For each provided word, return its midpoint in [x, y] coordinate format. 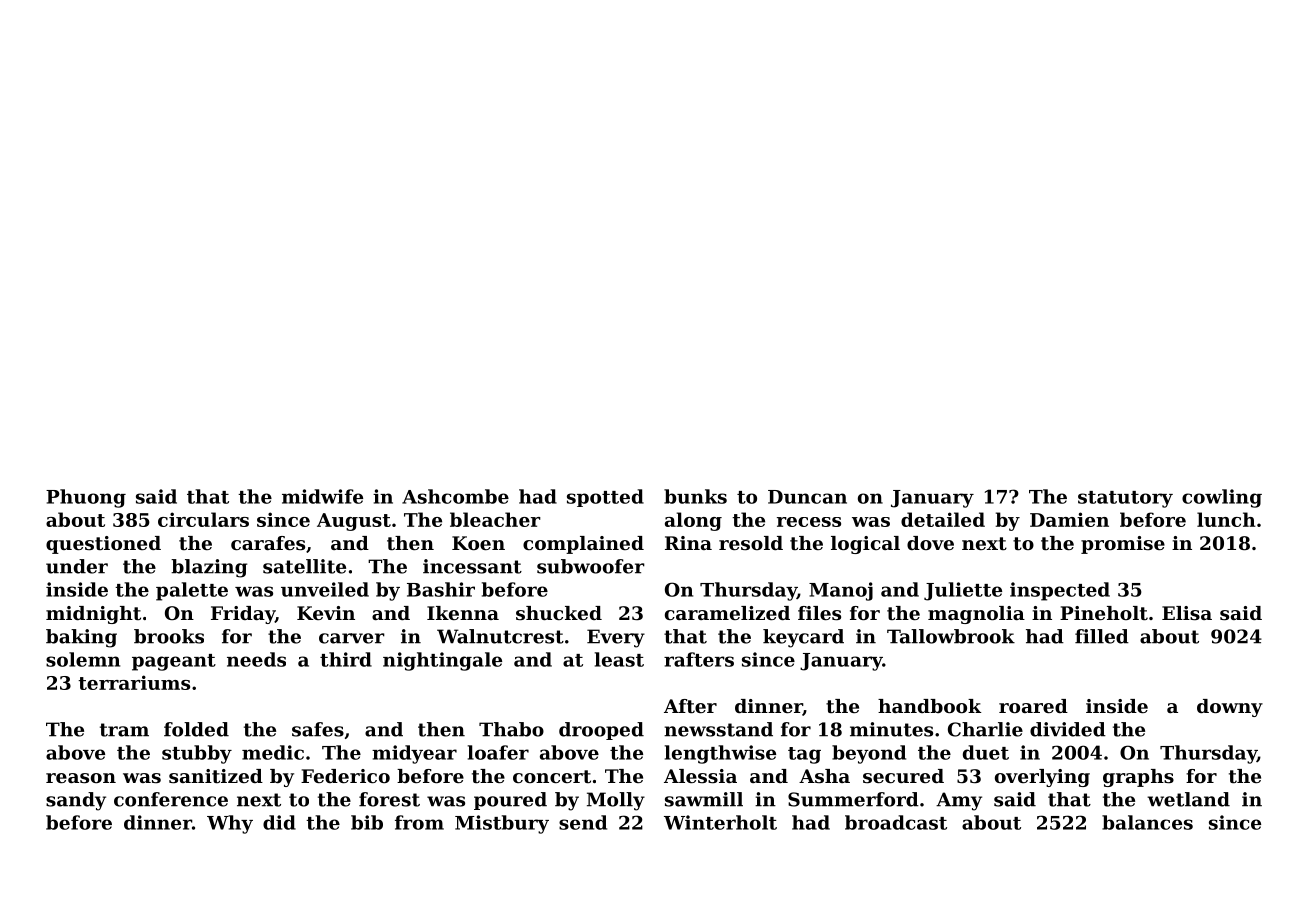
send [583, 822]
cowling [1222, 498]
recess [809, 522]
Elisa [1187, 613]
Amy [959, 801]
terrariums [134, 682]
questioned [103, 545]
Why [230, 824]
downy [1230, 708]
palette [192, 591]
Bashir [441, 589]
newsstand [718, 729]
